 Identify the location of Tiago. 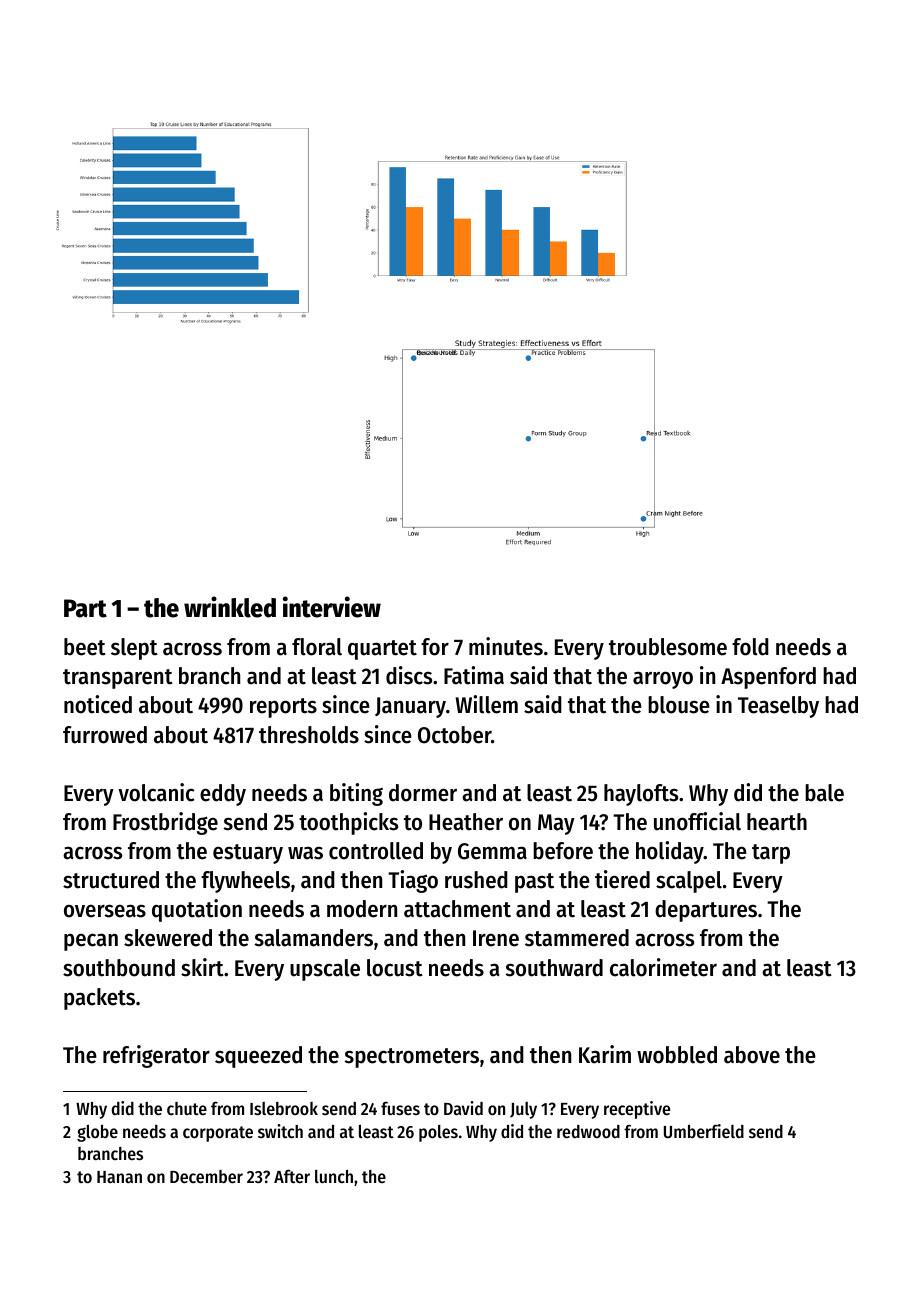
(413, 881).
